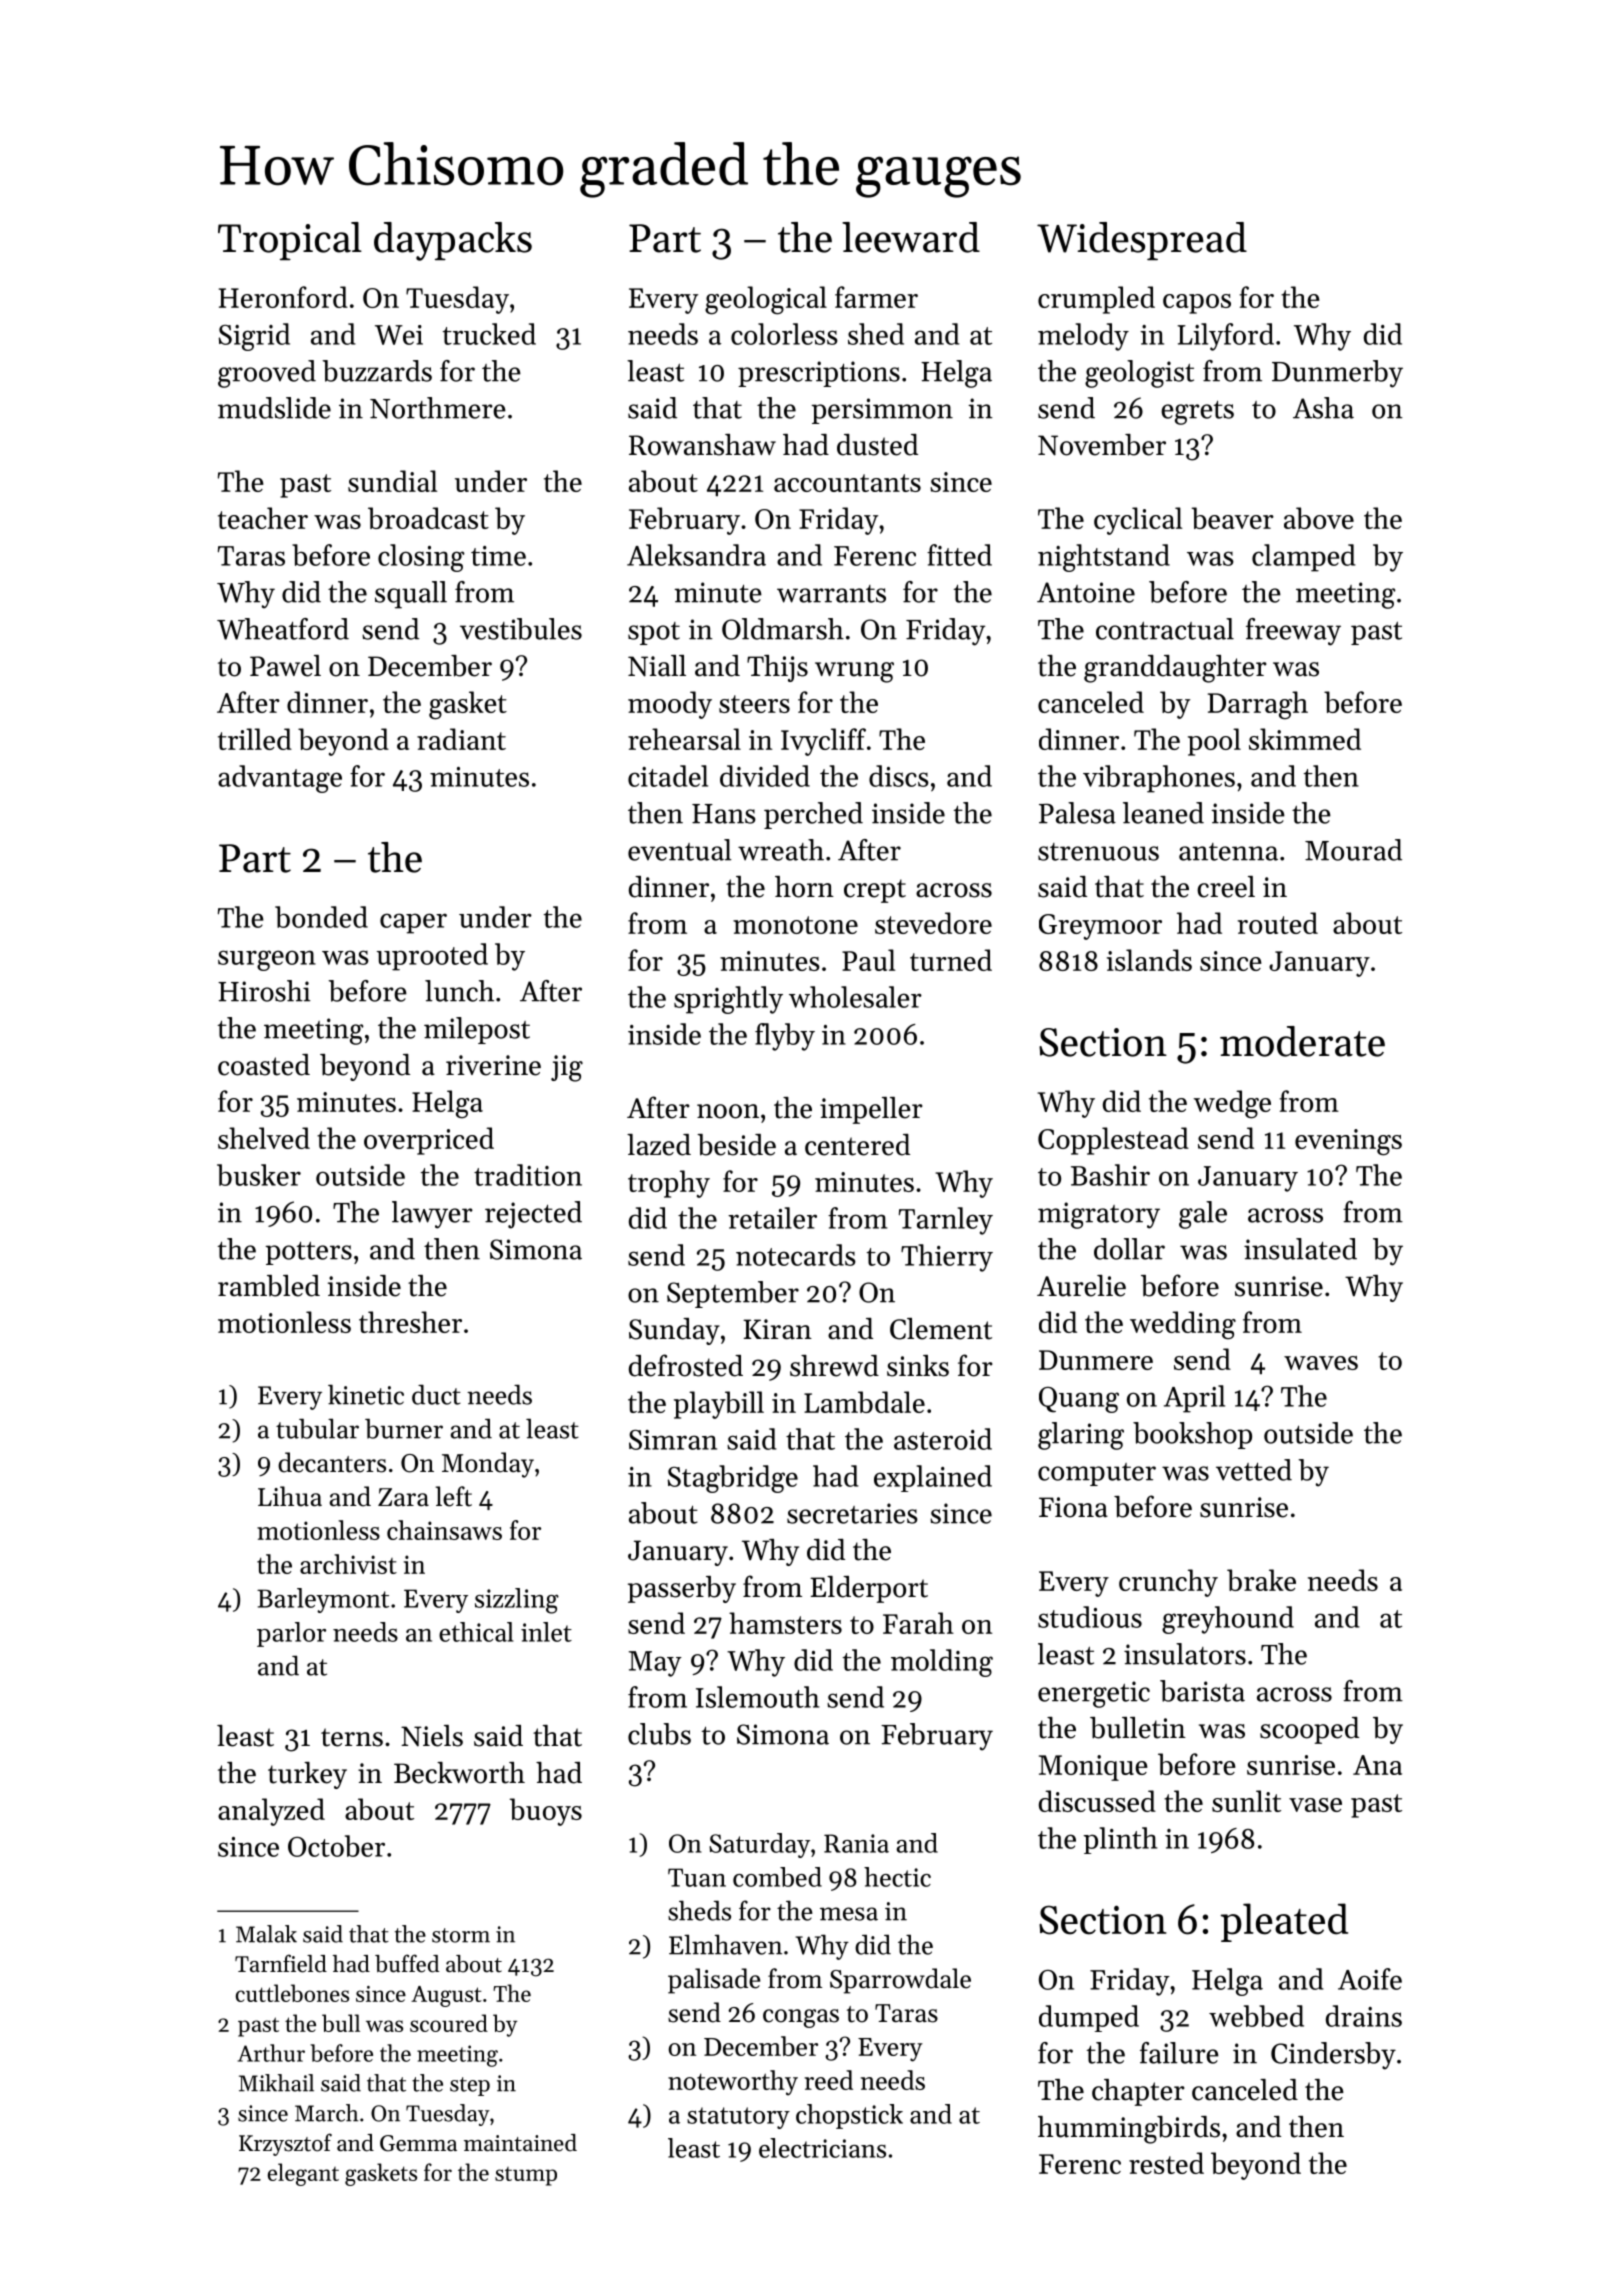  What do you see at coordinates (263, 518) in the page?
I see `teacher` at bounding box center [263, 518].
